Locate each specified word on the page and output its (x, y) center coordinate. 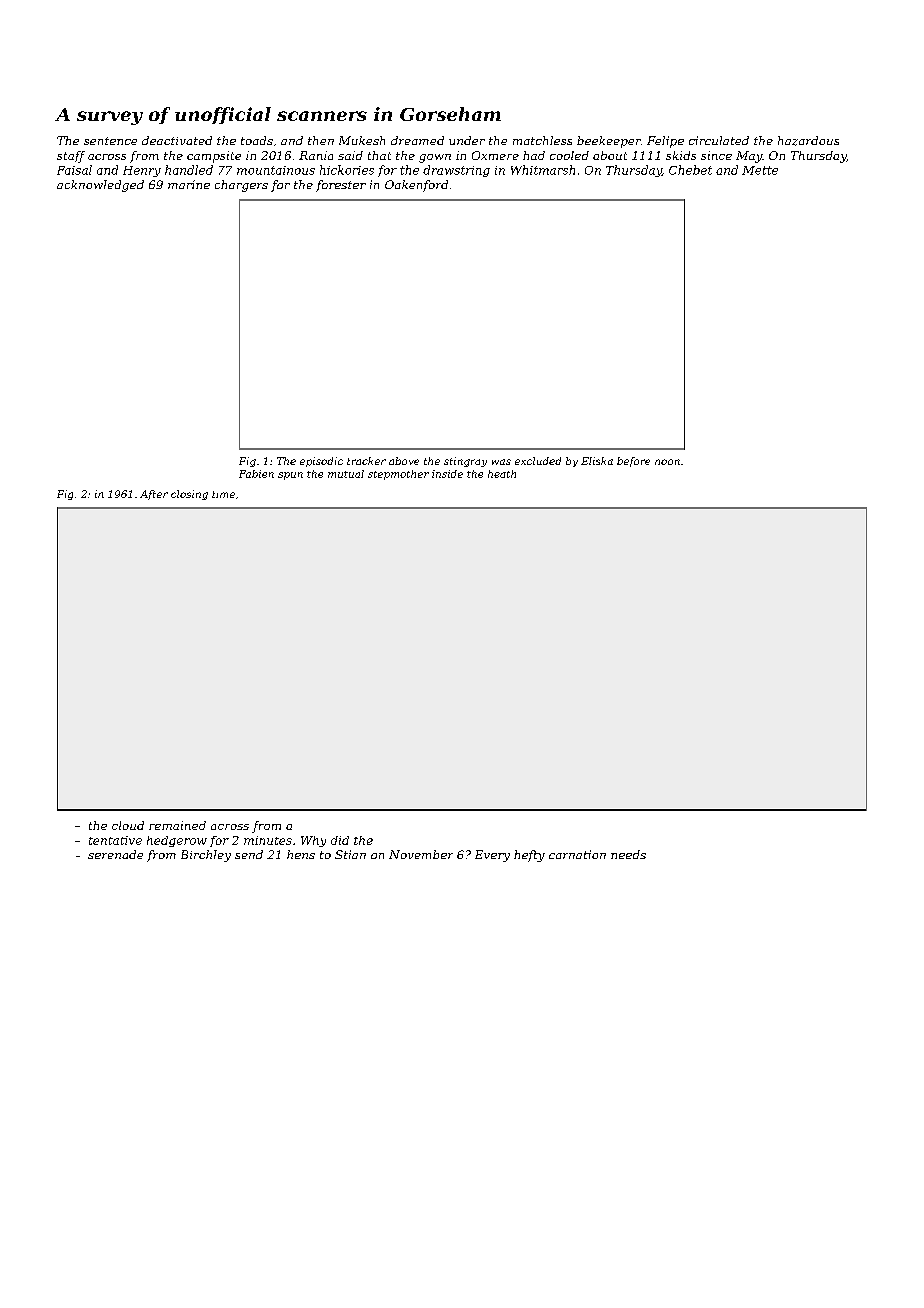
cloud (128, 825)
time (223, 494)
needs (628, 854)
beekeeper (609, 142)
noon (667, 462)
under (467, 140)
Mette (760, 170)
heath (502, 474)
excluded (538, 461)
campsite (214, 157)
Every (492, 856)
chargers (241, 186)
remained (177, 825)
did (340, 840)
